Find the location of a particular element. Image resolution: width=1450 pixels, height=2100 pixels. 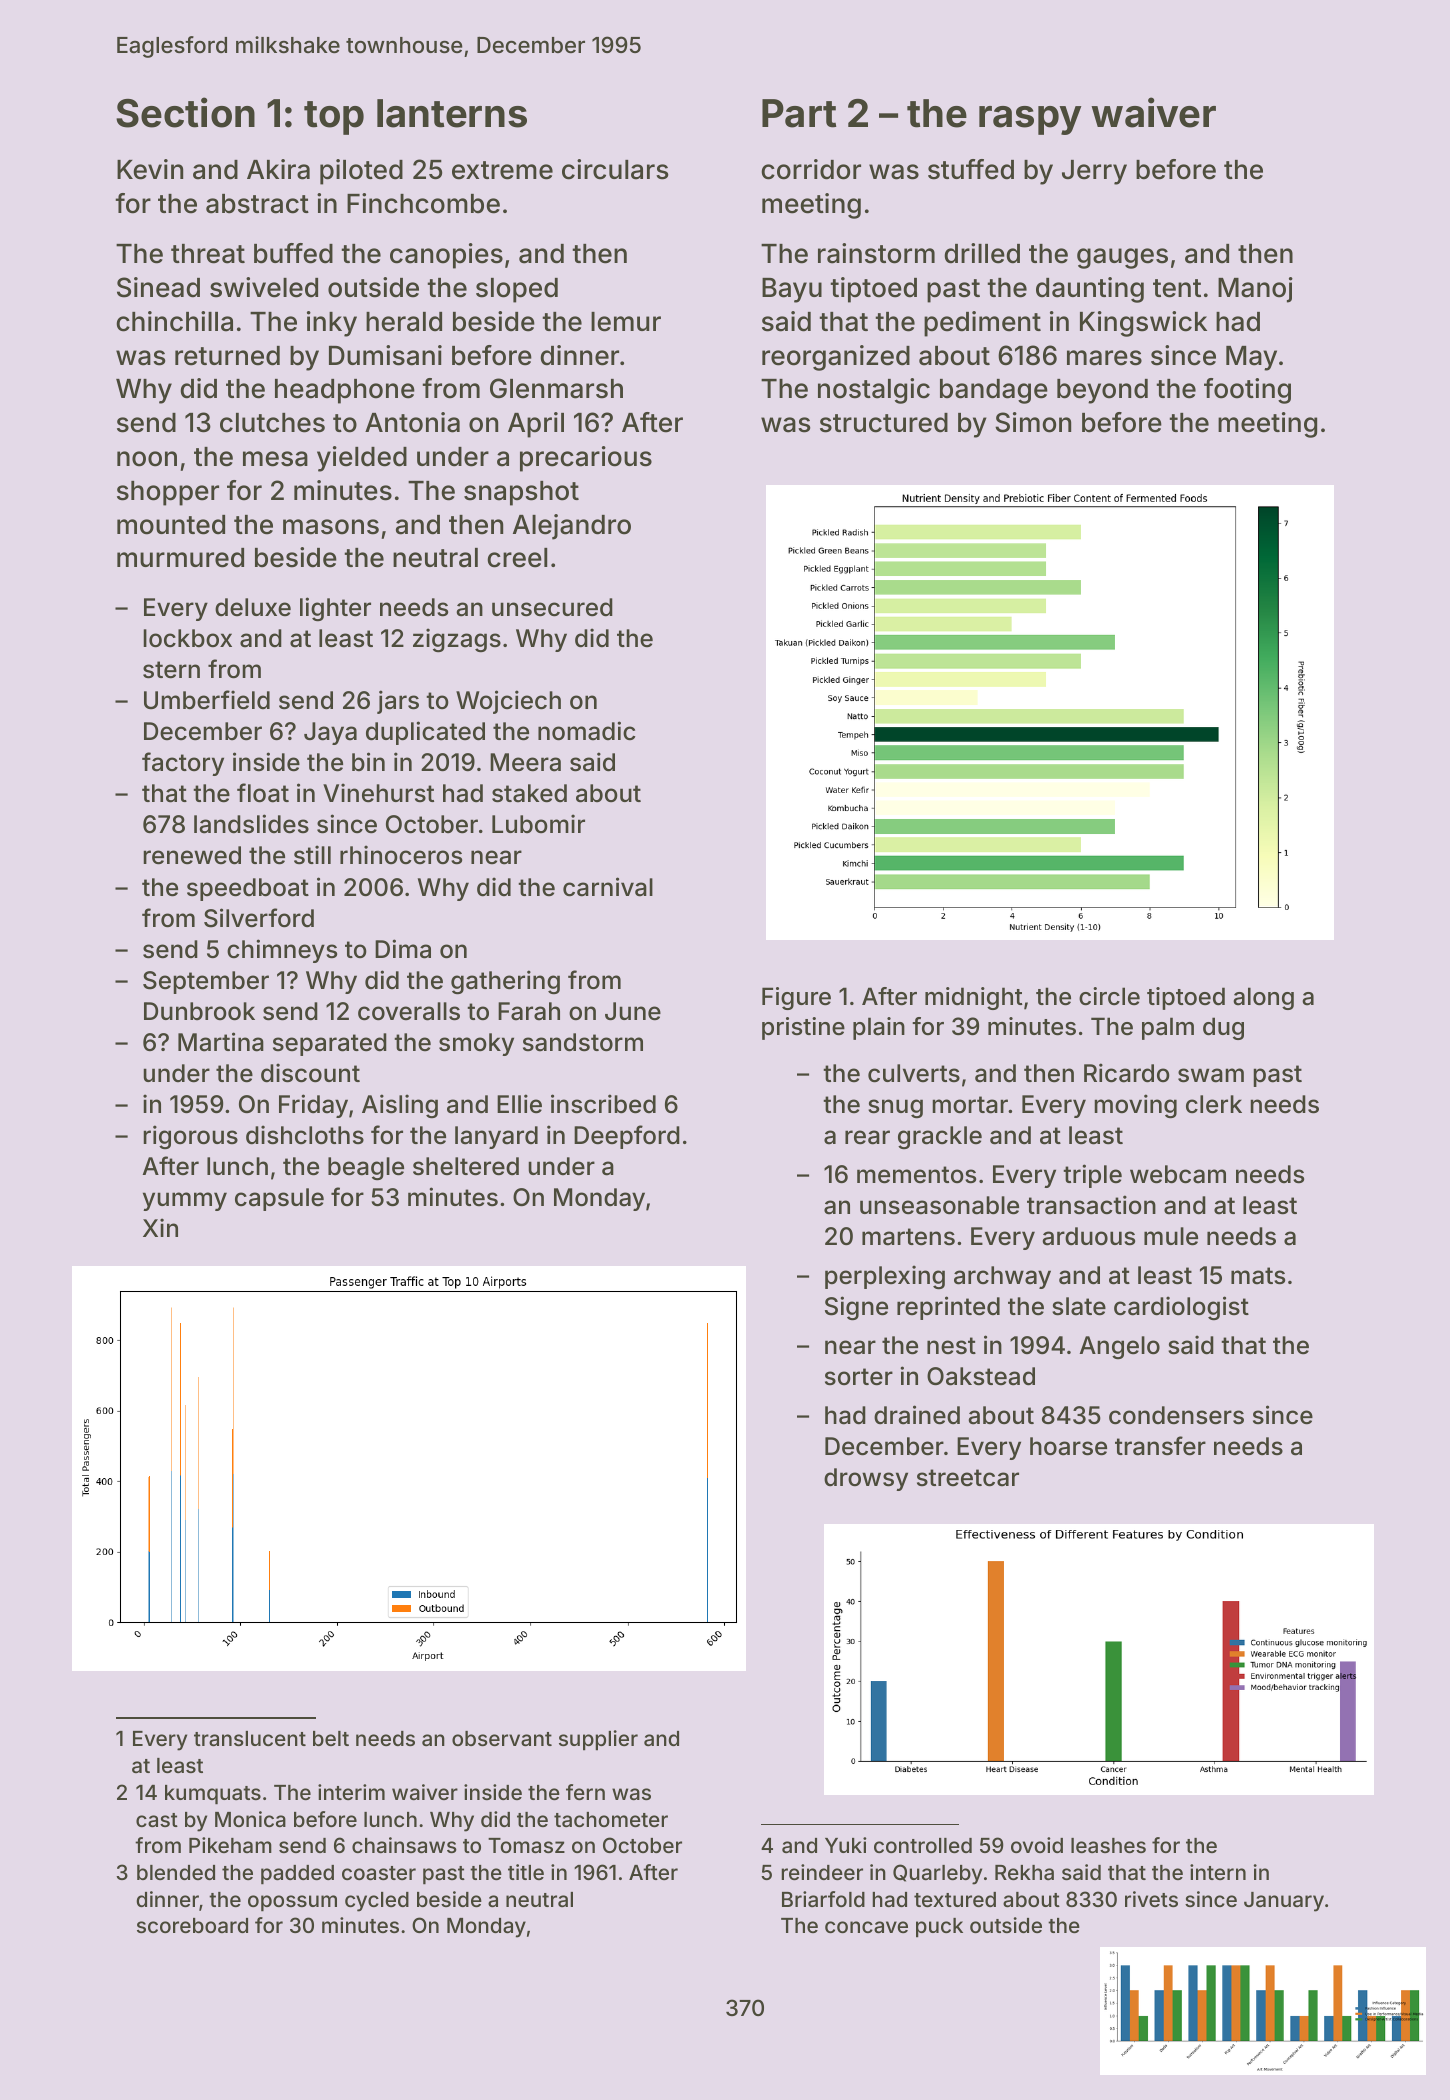

translucent is located at coordinates (250, 1738).
